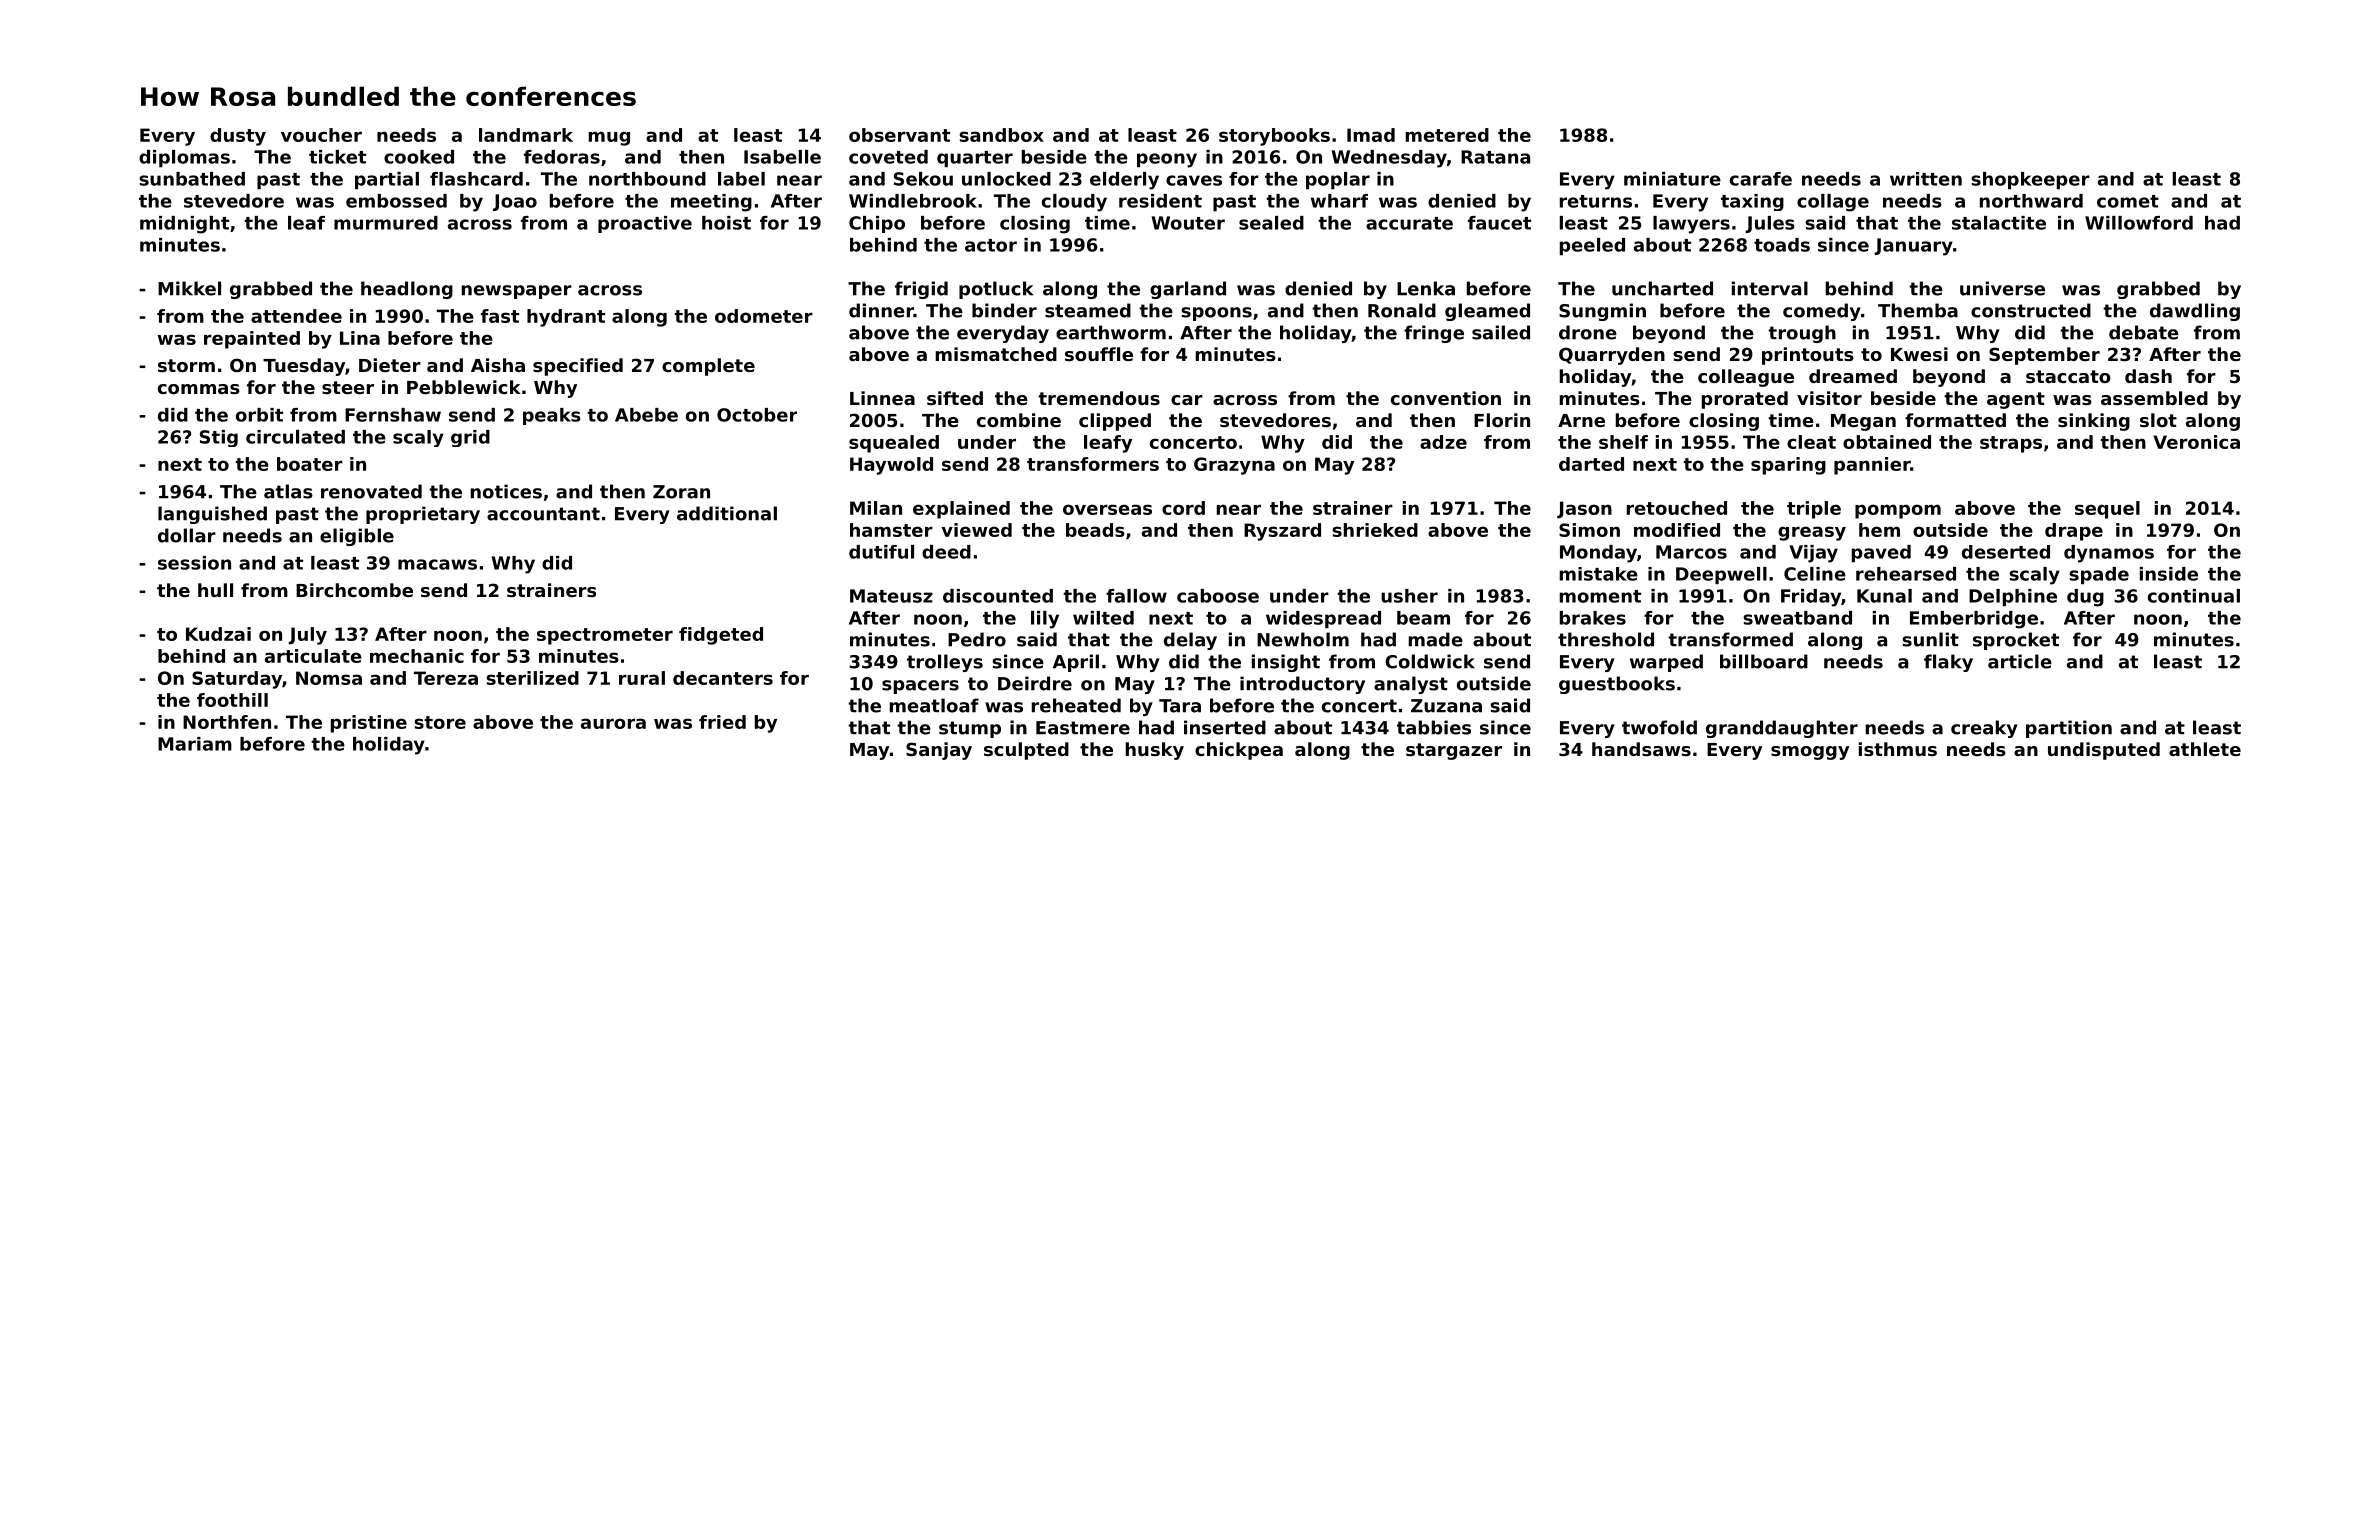  Describe the element at coordinates (891, 466) in the document. I see `Haywold` at that location.
